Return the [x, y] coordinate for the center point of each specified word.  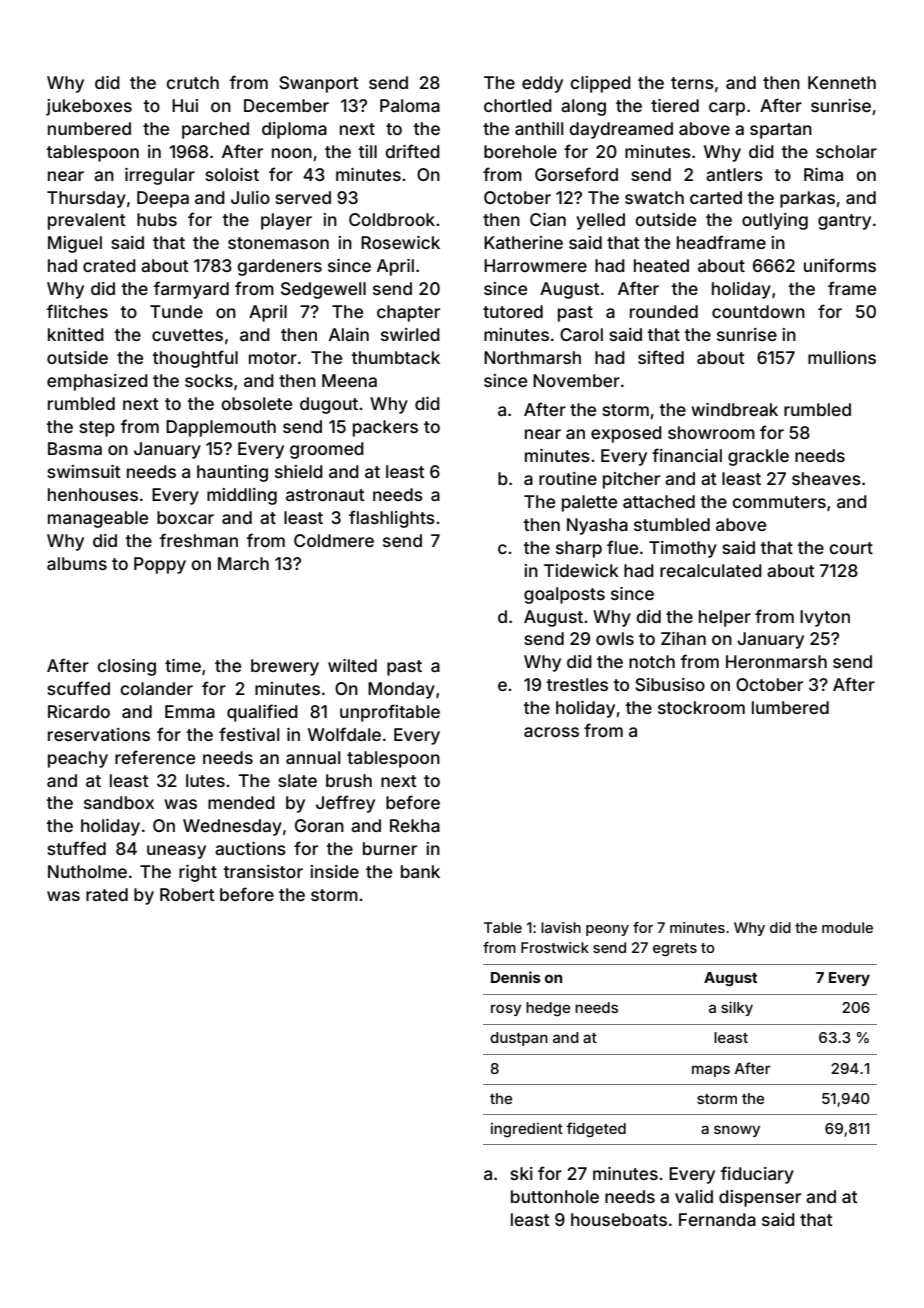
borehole [520, 151]
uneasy [176, 852]
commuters [779, 502]
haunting [232, 473]
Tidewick [581, 570]
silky [737, 1008]
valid [694, 1196]
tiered [675, 105]
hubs [157, 219]
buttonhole [555, 1196]
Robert [187, 894]
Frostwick [555, 947]
